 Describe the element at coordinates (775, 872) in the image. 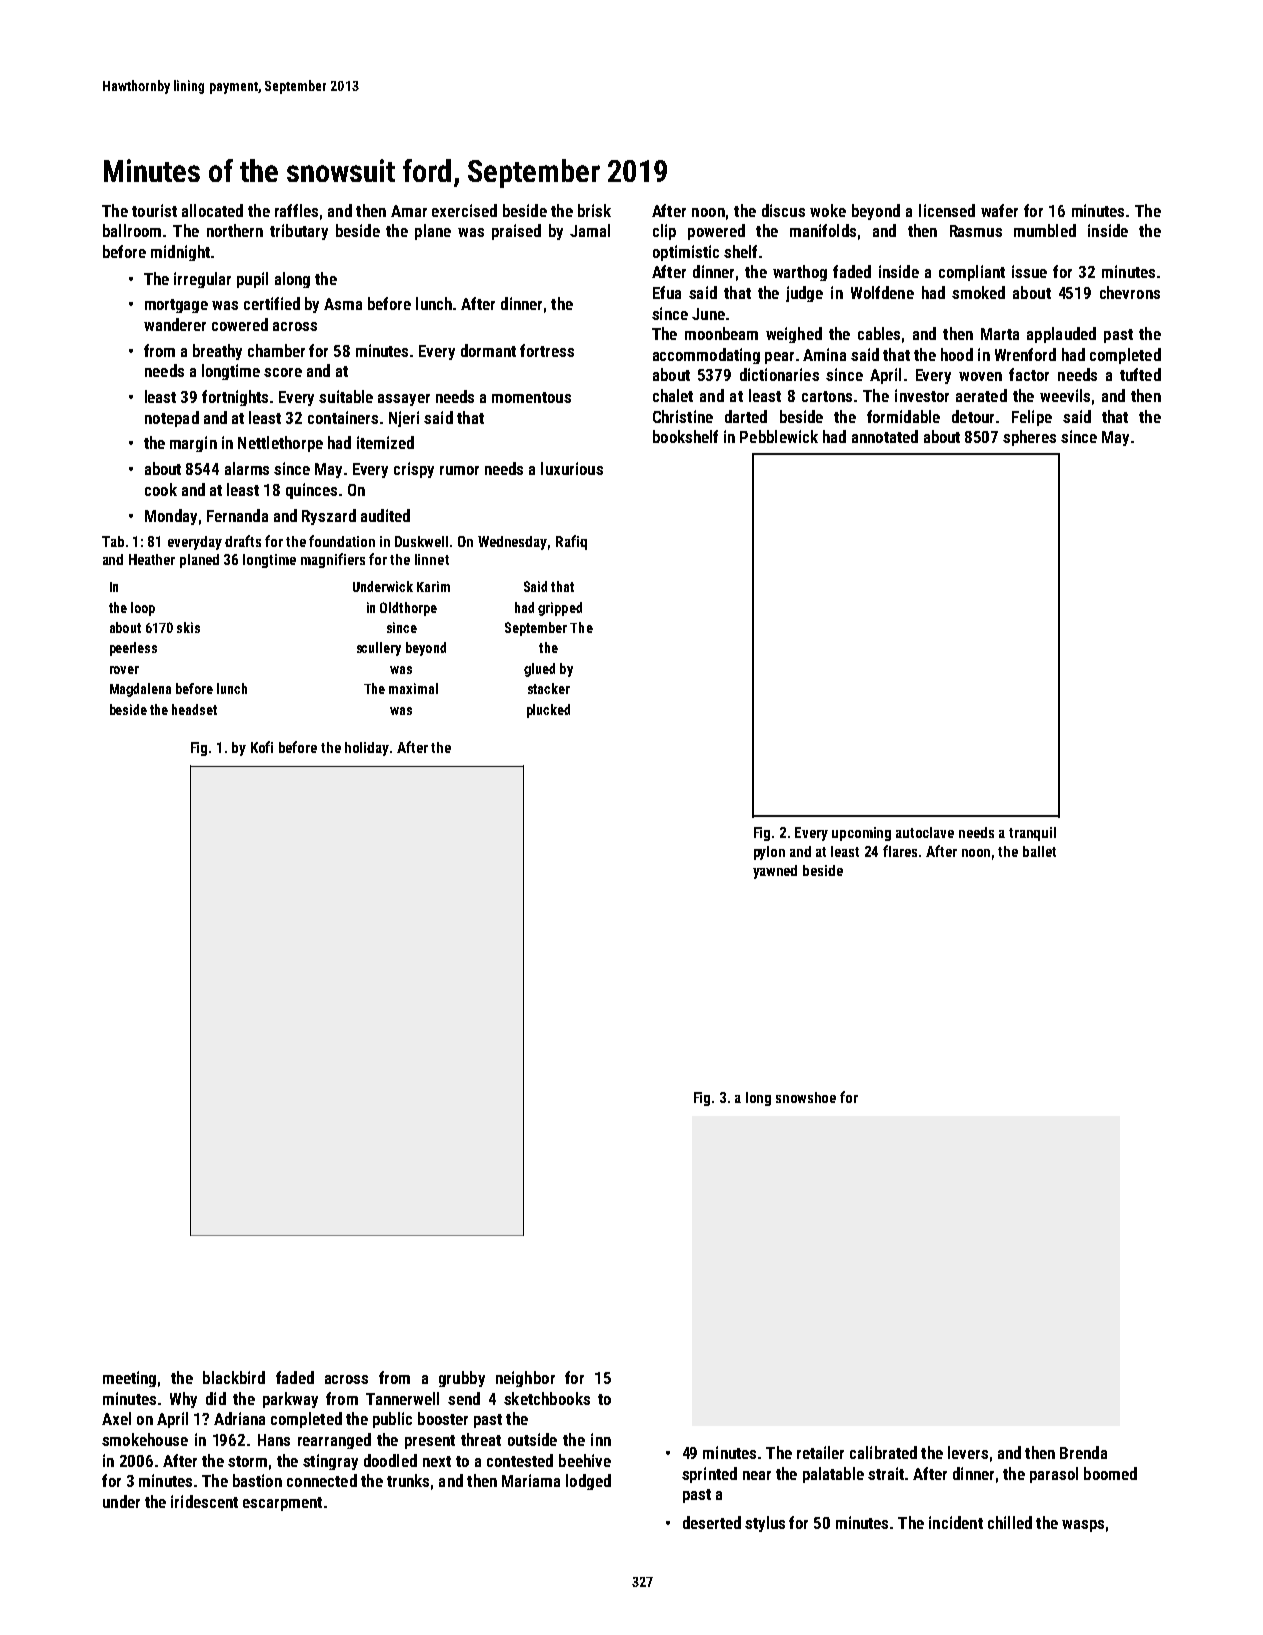

I see `yawned` at that location.
